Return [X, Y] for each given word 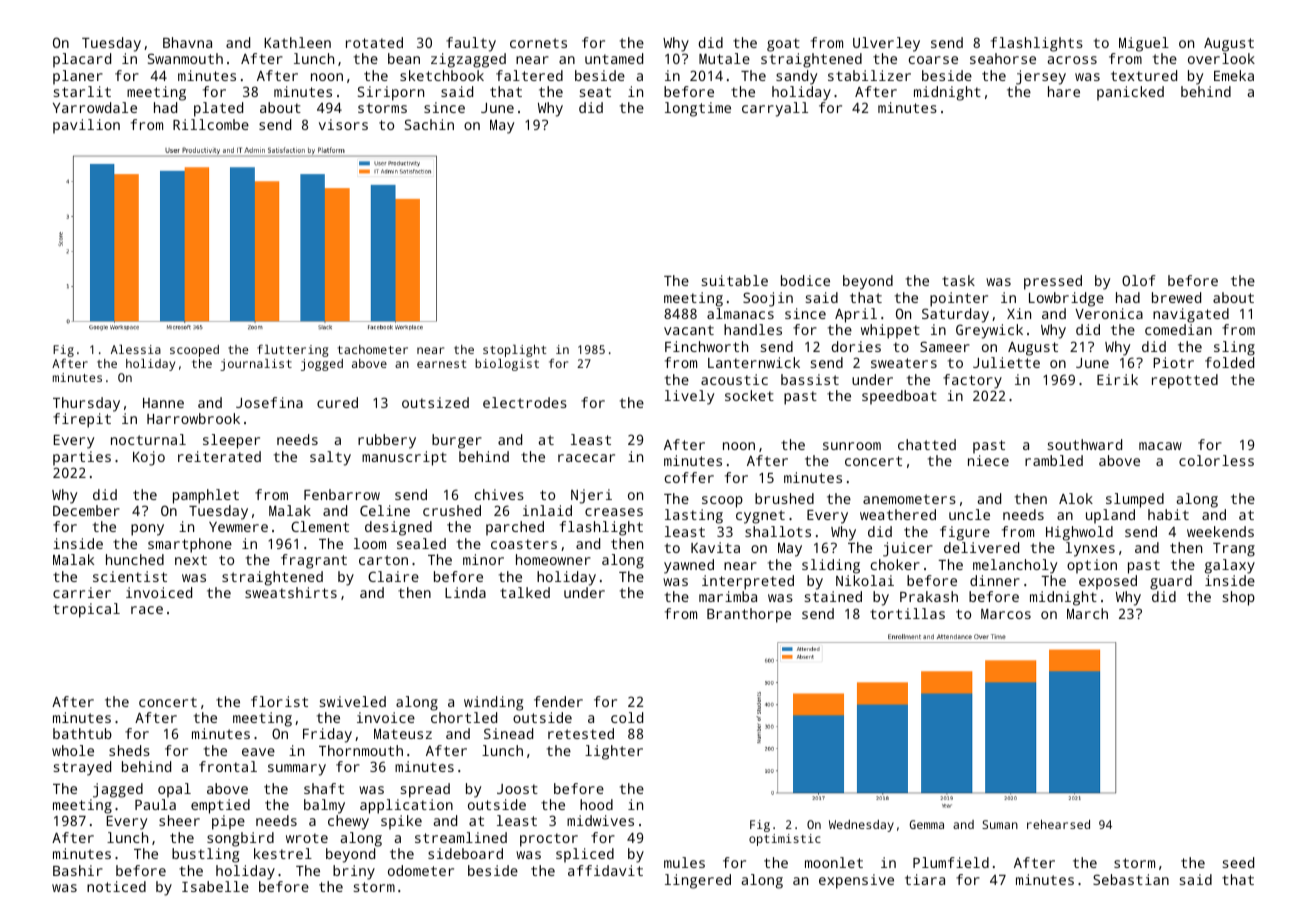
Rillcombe [211, 124]
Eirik [1117, 379]
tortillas [907, 613]
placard [82, 60]
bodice [805, 280]
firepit [82, 420]
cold [627, 717]
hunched [135, 559]
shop [1239, 598]
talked [525, 592]
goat [783, 45]
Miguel [1144, 44]
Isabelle [215, 886]
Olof [1139, 280]
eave [258, 752]
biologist [507, 365]
